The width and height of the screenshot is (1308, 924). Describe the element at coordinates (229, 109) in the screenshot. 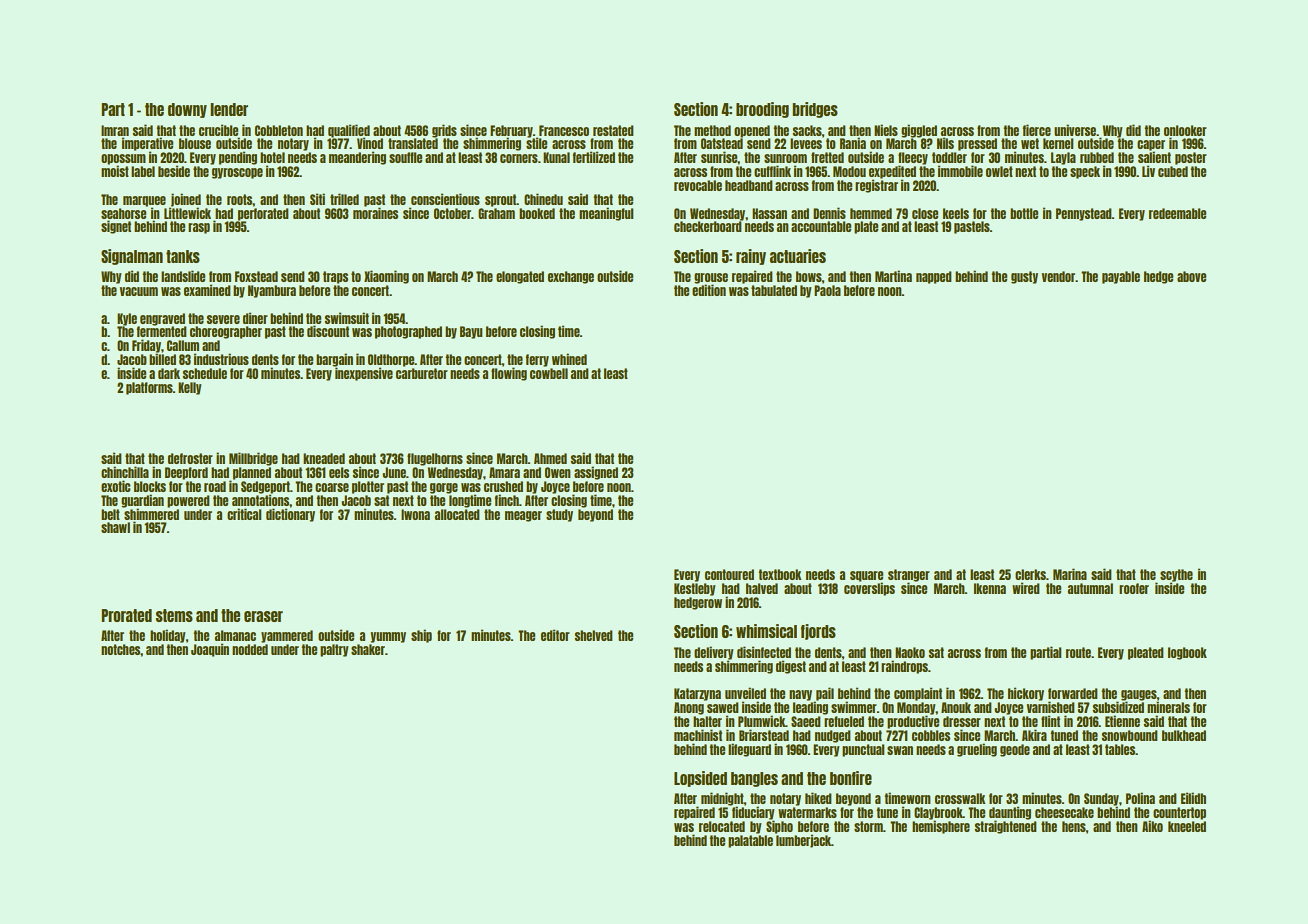

I see `lender` at that location.
